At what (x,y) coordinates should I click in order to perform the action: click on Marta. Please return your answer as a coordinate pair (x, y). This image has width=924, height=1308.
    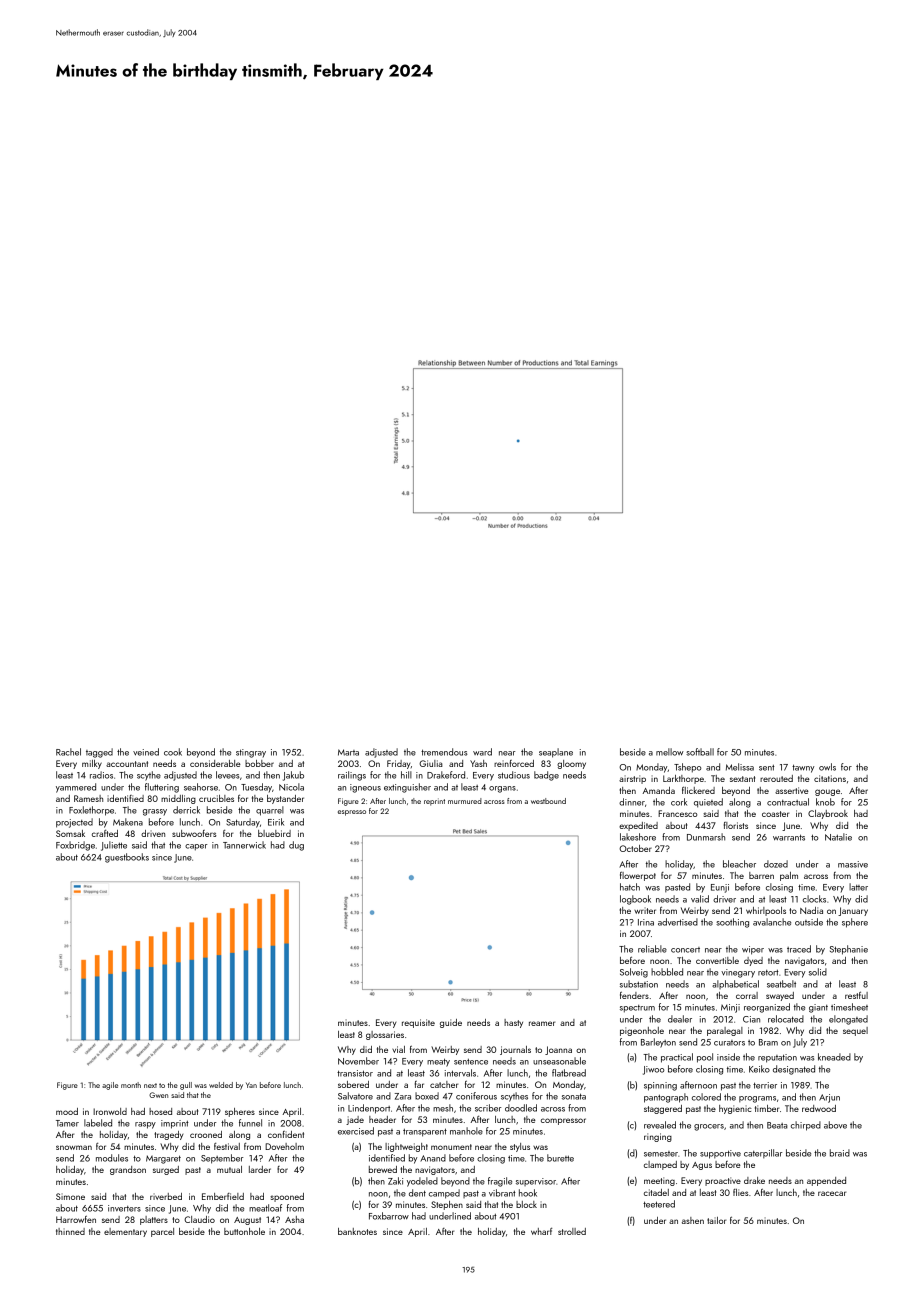
    Looking at the image, I should click on (348, 752).
